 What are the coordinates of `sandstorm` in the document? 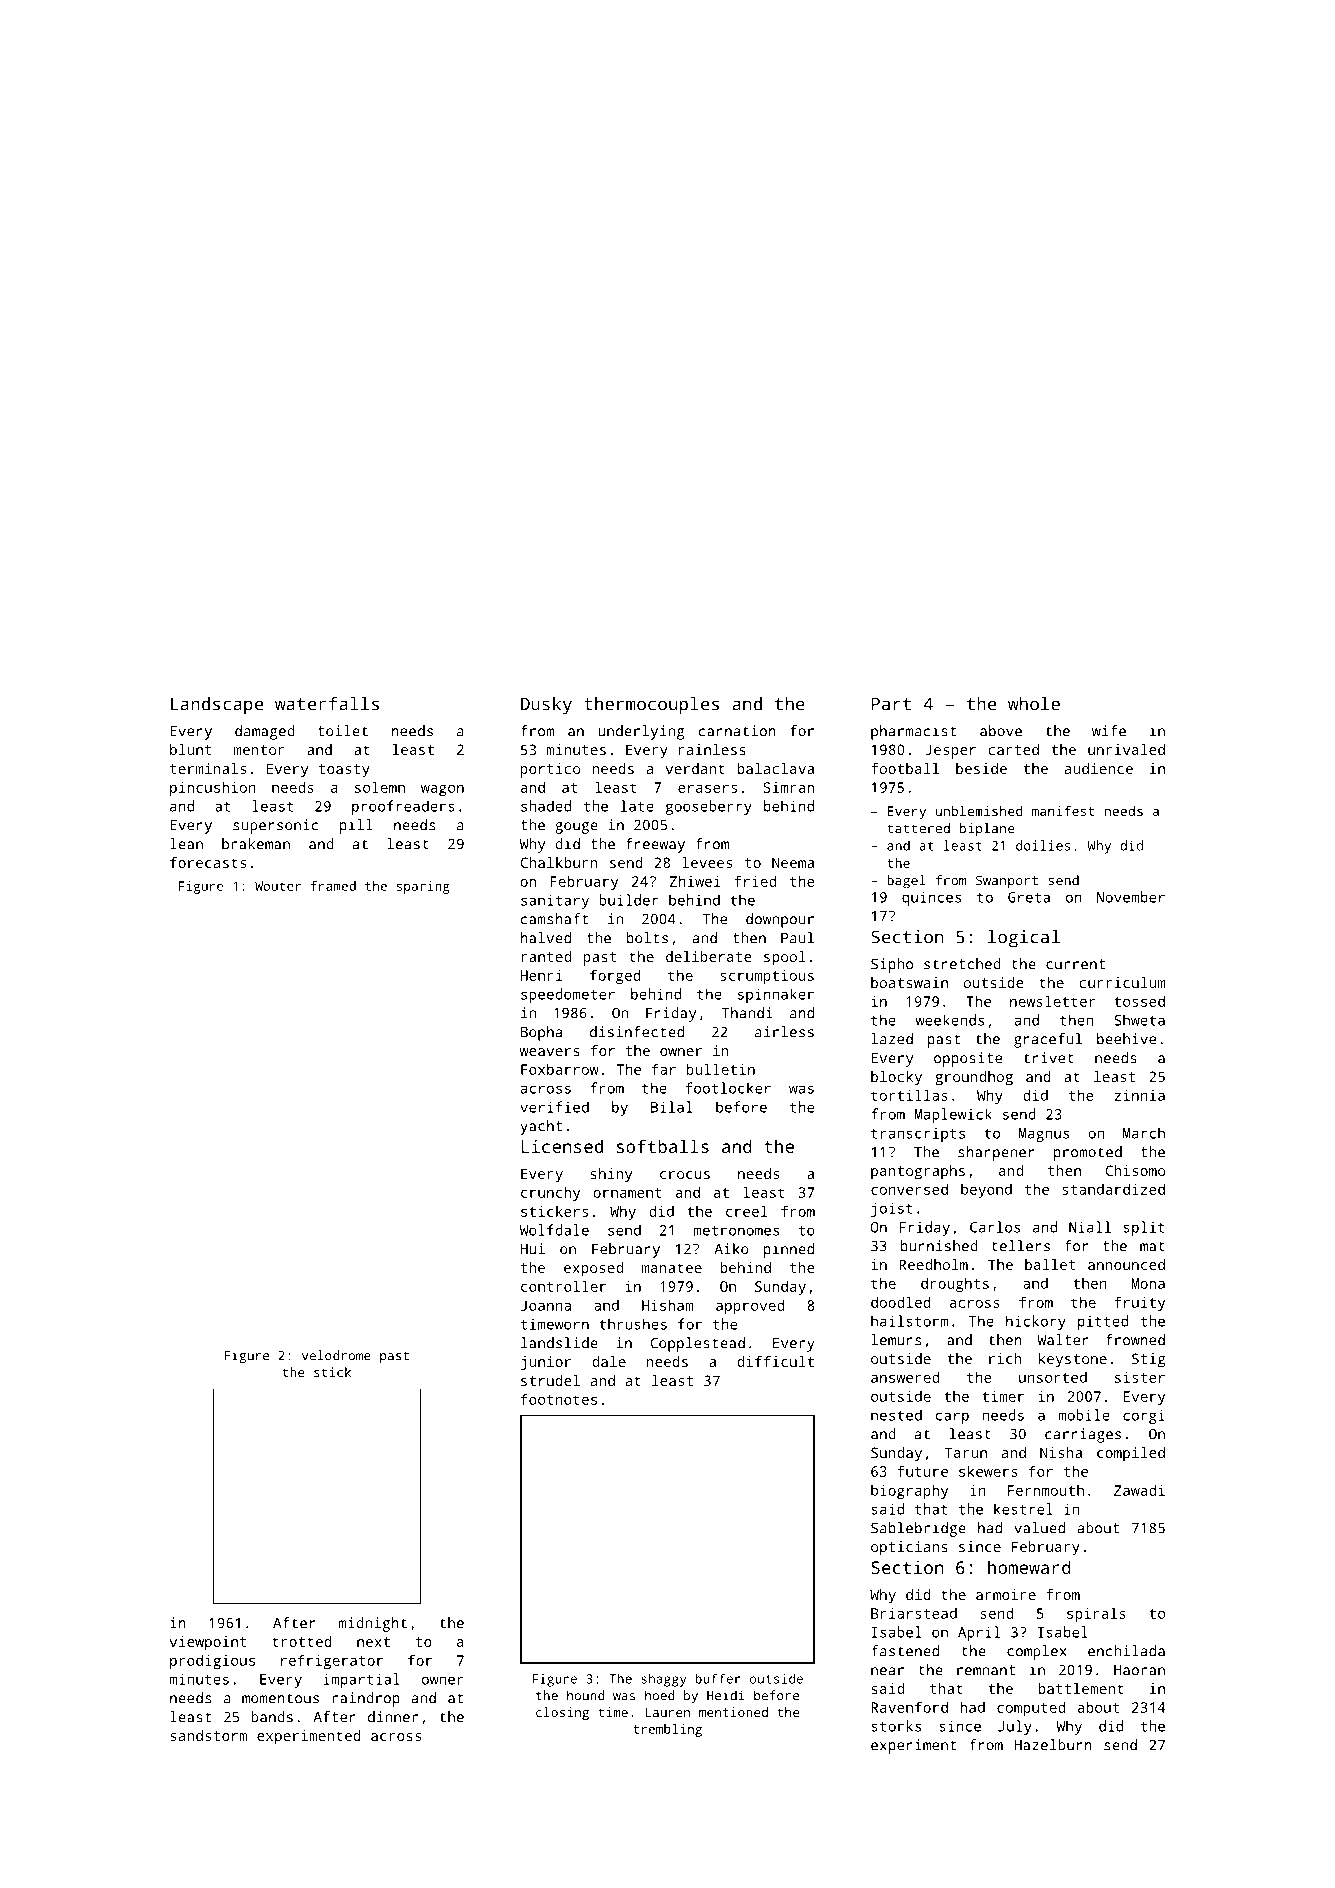 It's located at (208, 1735).
